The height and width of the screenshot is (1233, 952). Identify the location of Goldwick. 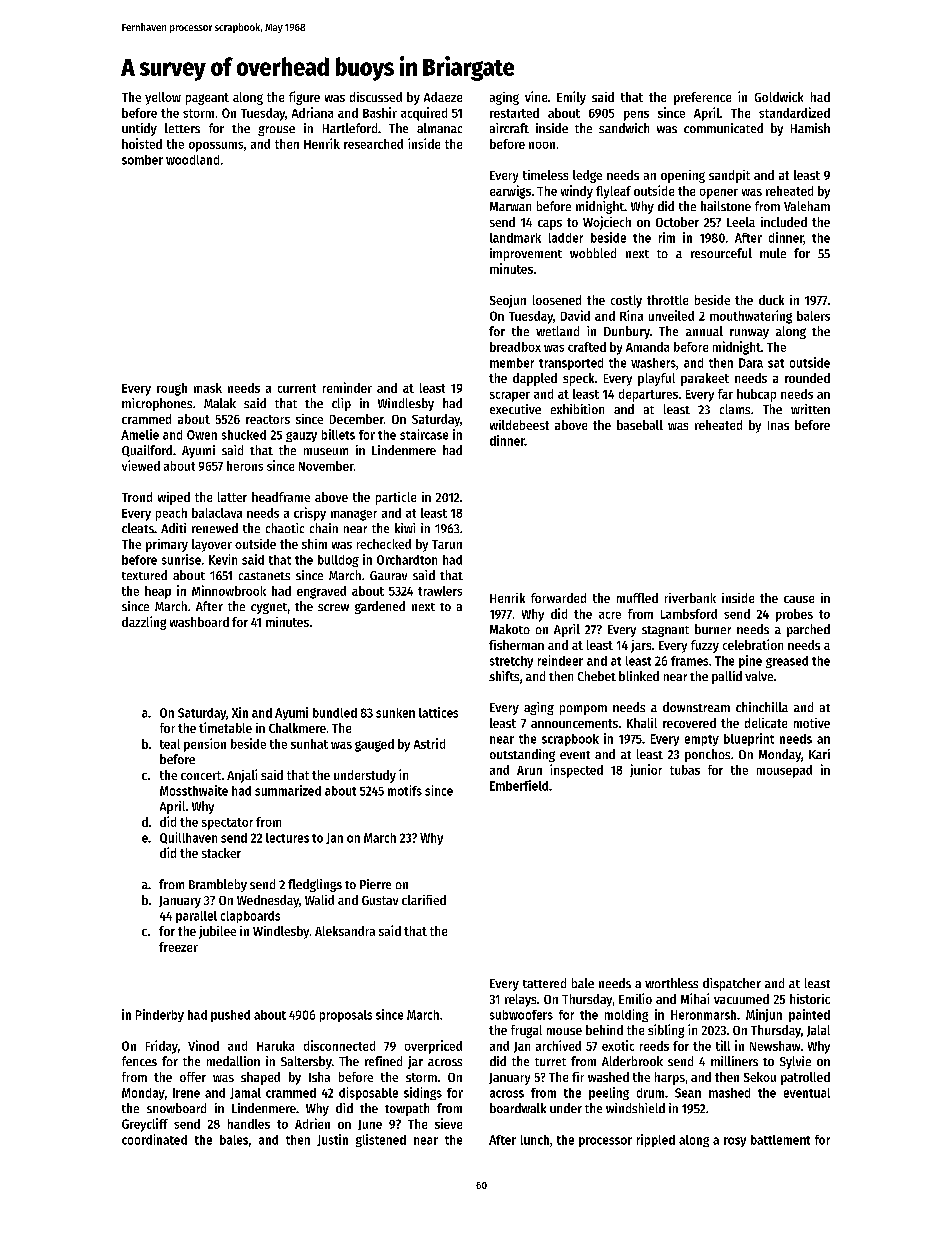
(779, 97).
